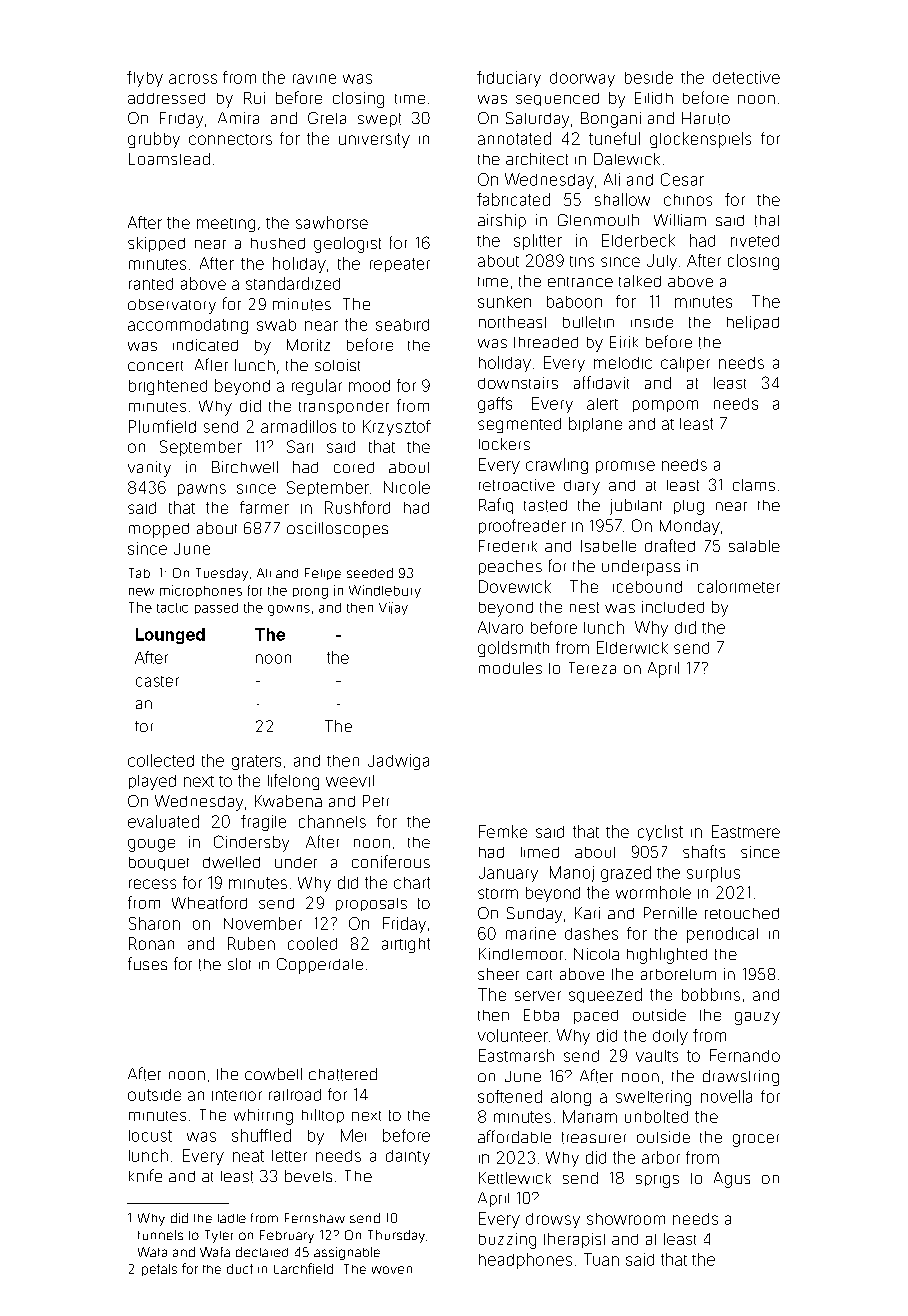 Image resolution: width=908 pixels, height=1316 pixels. Describe the element at coordinates (673, 607) in the document. I see `included` at that location.
